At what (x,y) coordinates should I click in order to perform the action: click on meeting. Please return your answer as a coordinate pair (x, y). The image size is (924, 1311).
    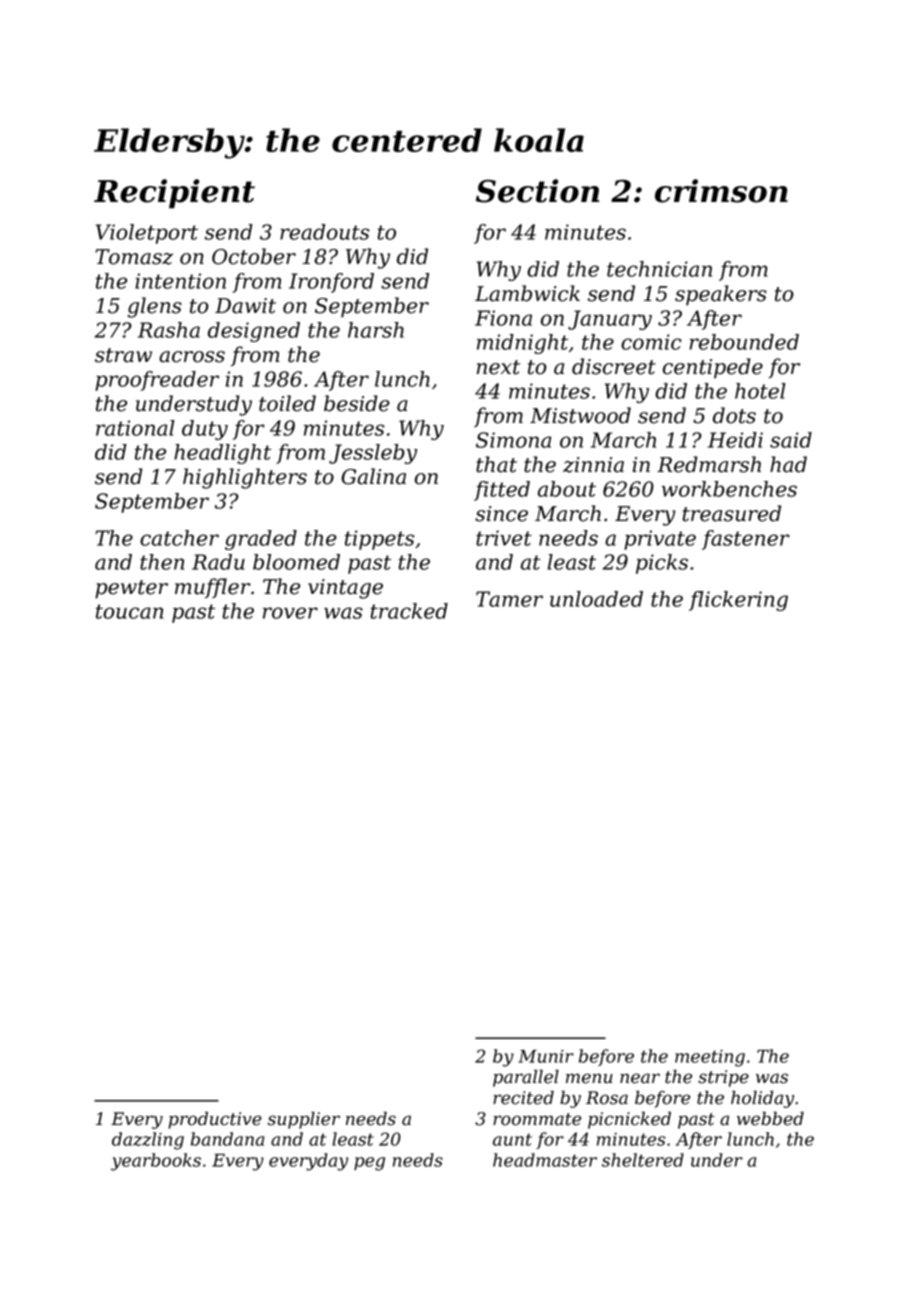
    Looking at the image, I should click on (710, 1058).
